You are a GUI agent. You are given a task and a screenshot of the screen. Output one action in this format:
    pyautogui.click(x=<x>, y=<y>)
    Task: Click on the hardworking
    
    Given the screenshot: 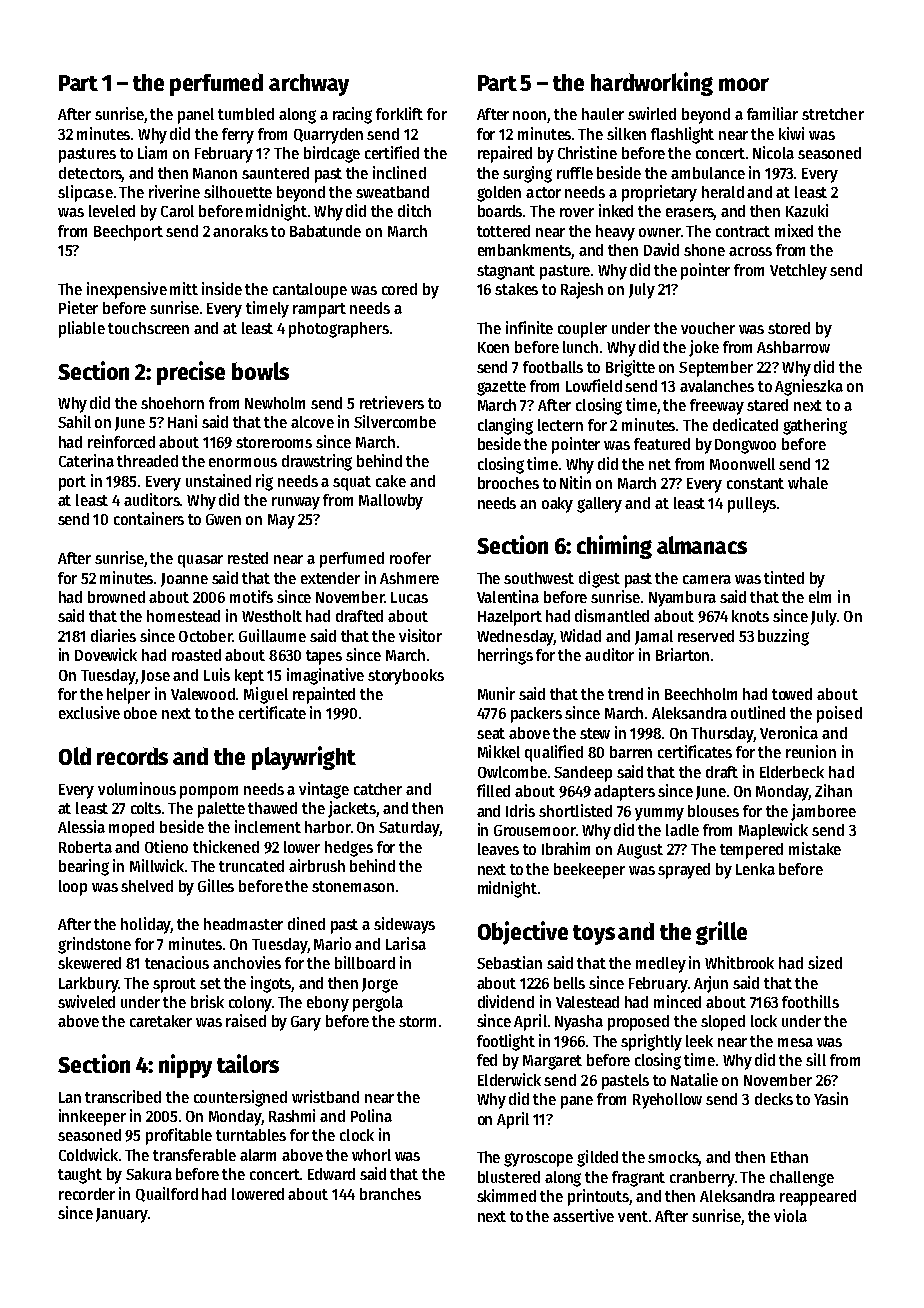 What is the action you would take?
    pyautogui.click(x=652, y=84)
